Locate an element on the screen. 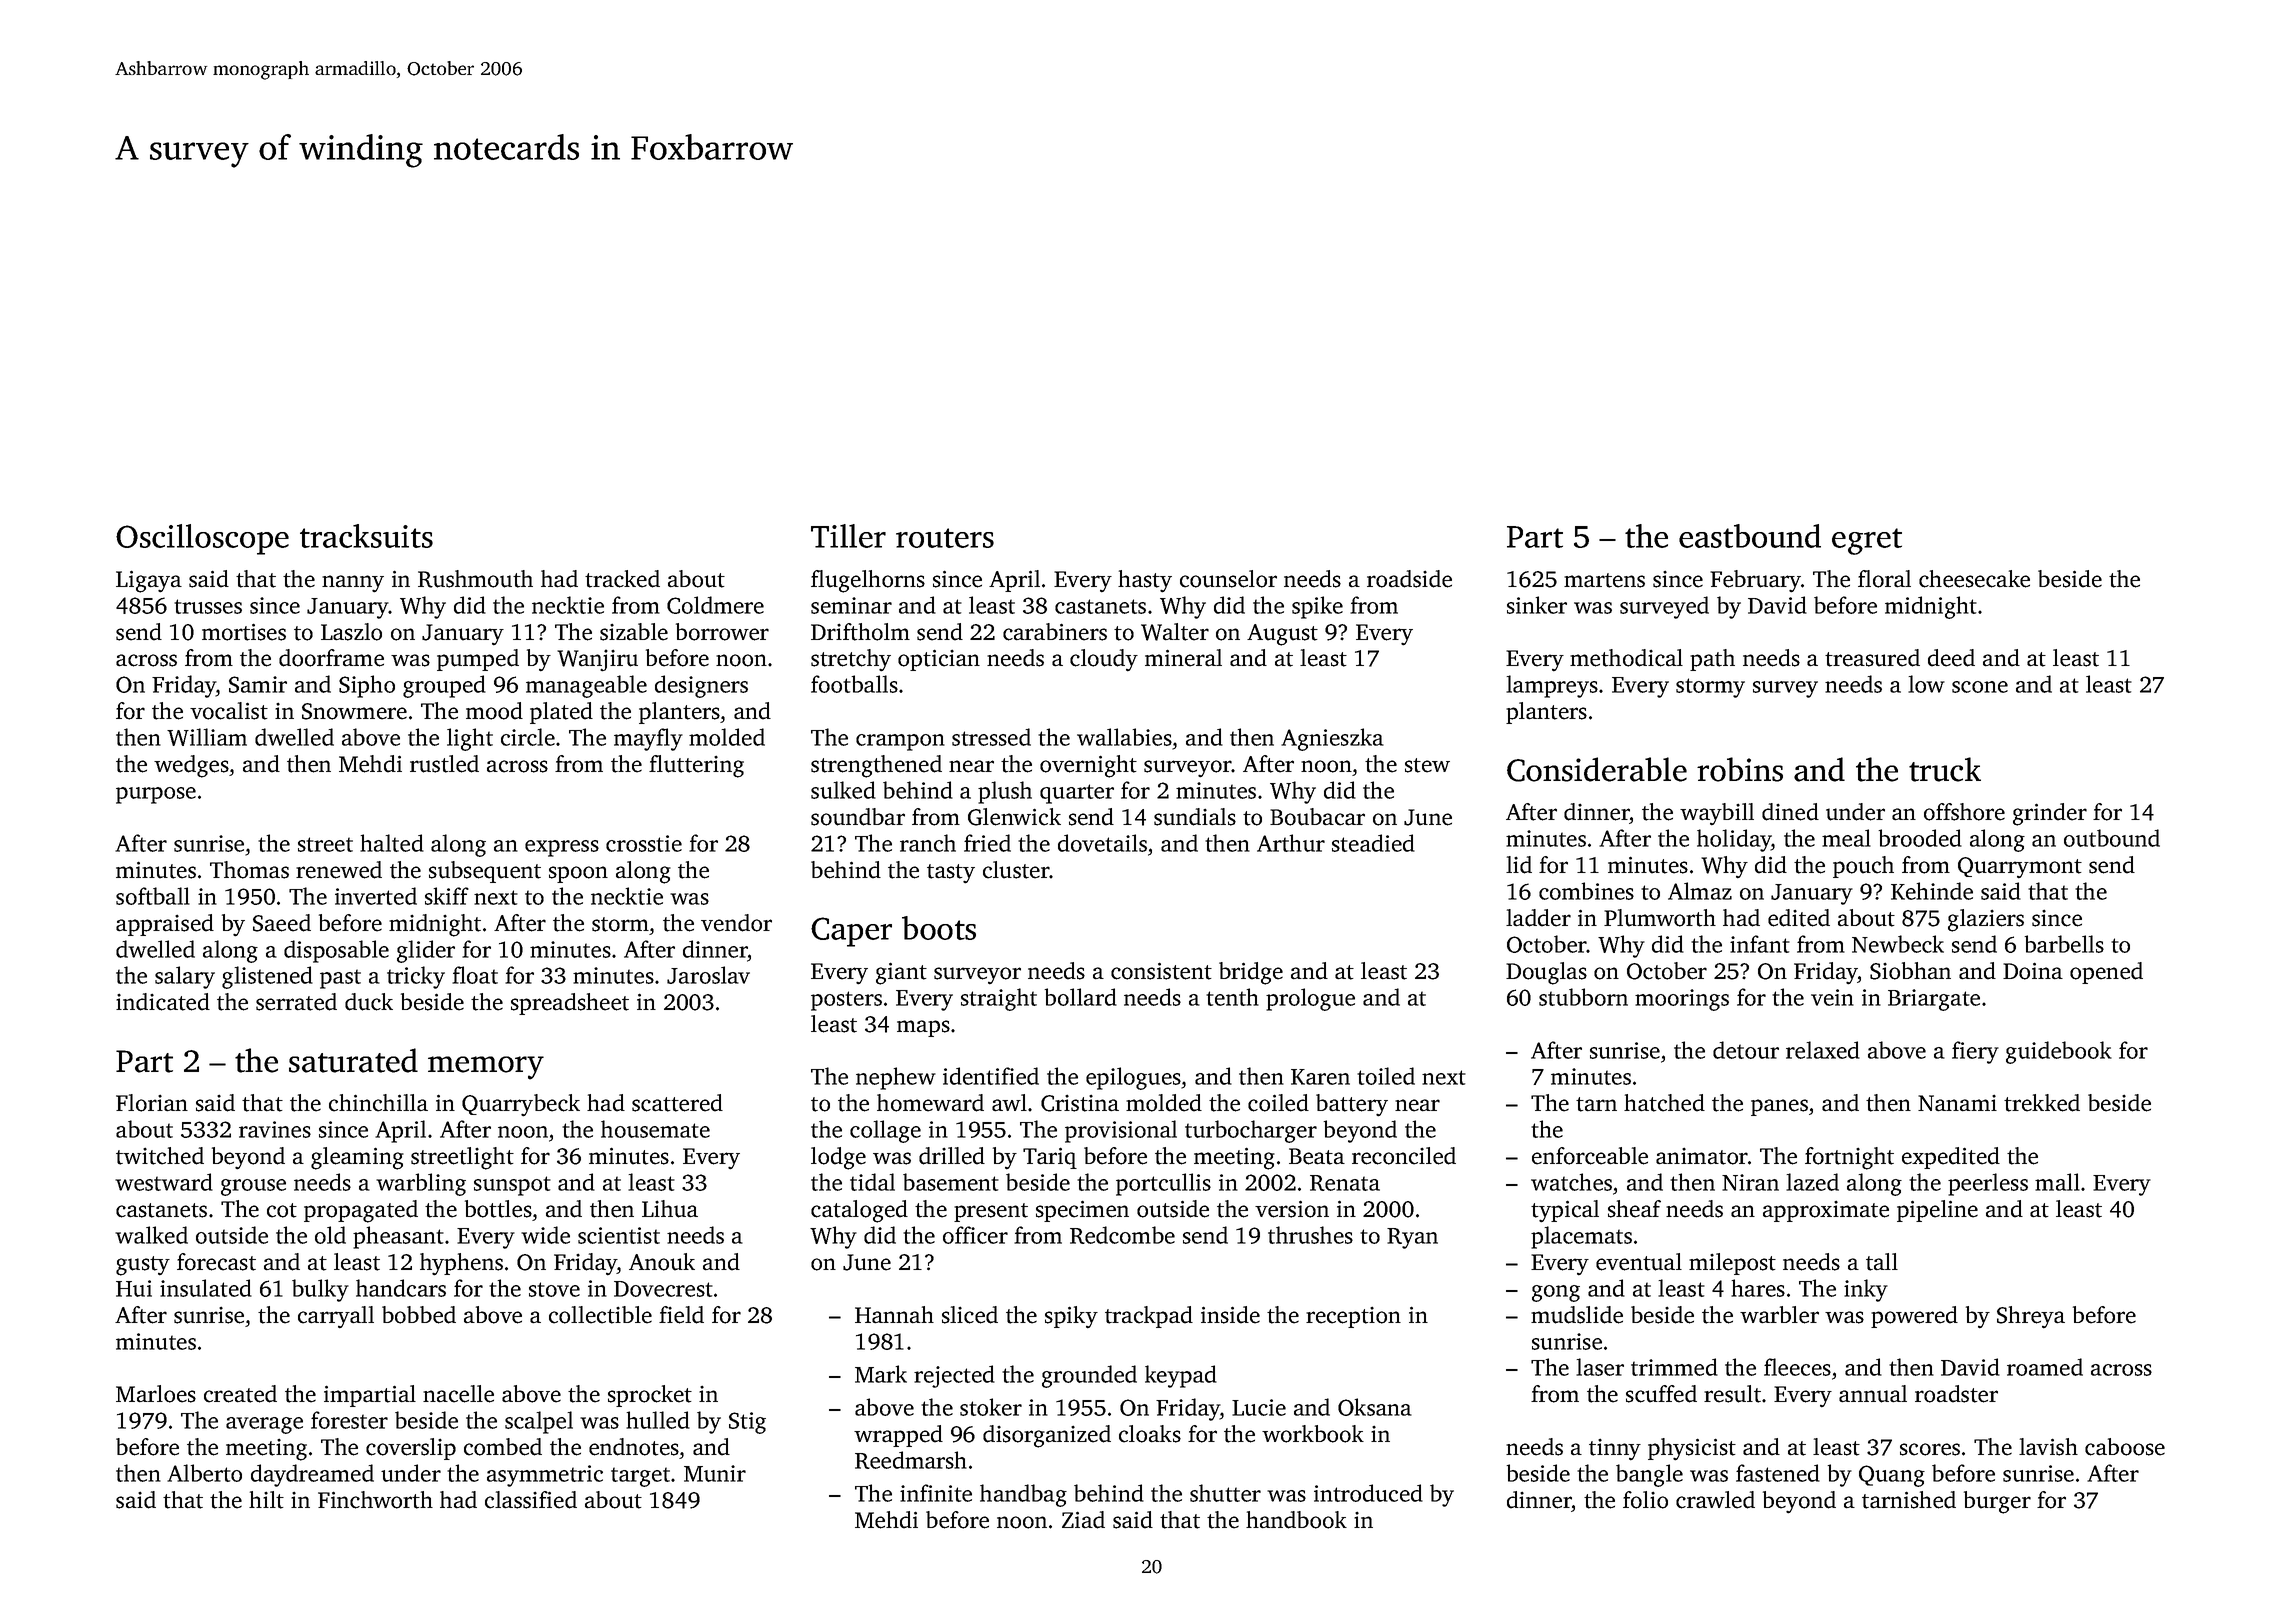 The height and width of the screenshot is (1614, 2282). dined is located at coordinates (1790, 812).
